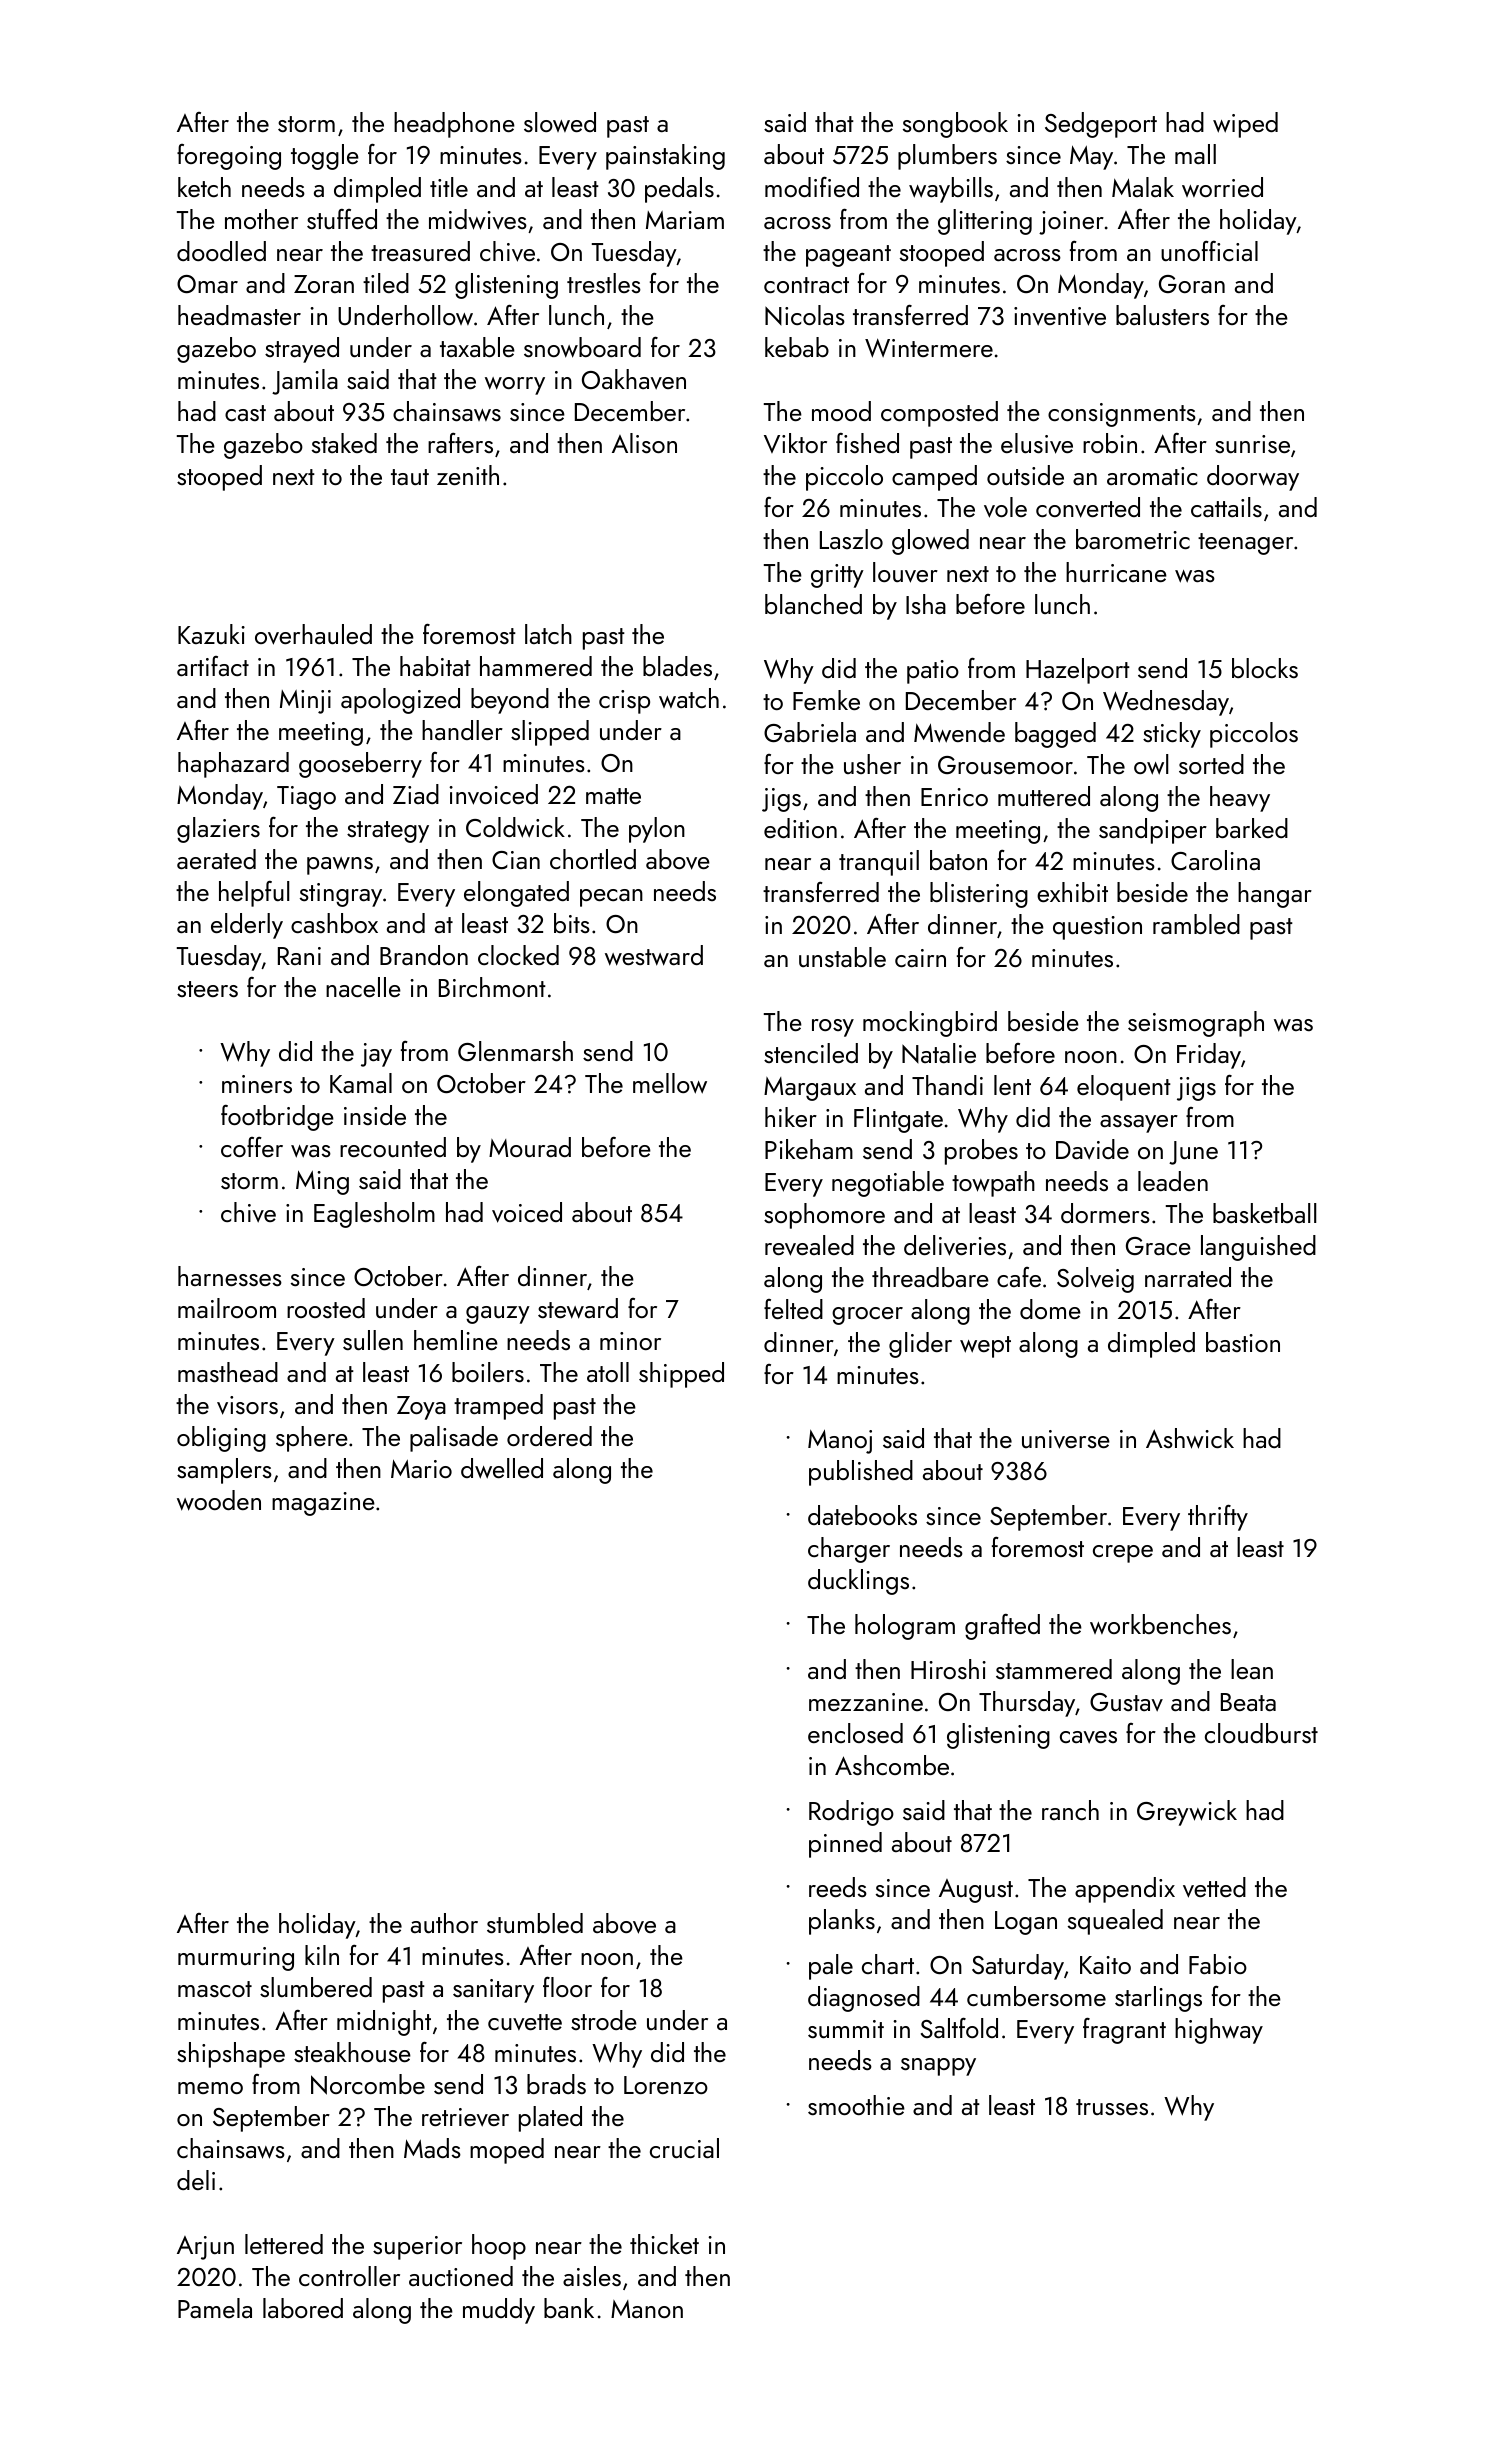  What do you see at coordinates (454, 125) in the page?
I see `headphone` at bounding box center [454, 125].
